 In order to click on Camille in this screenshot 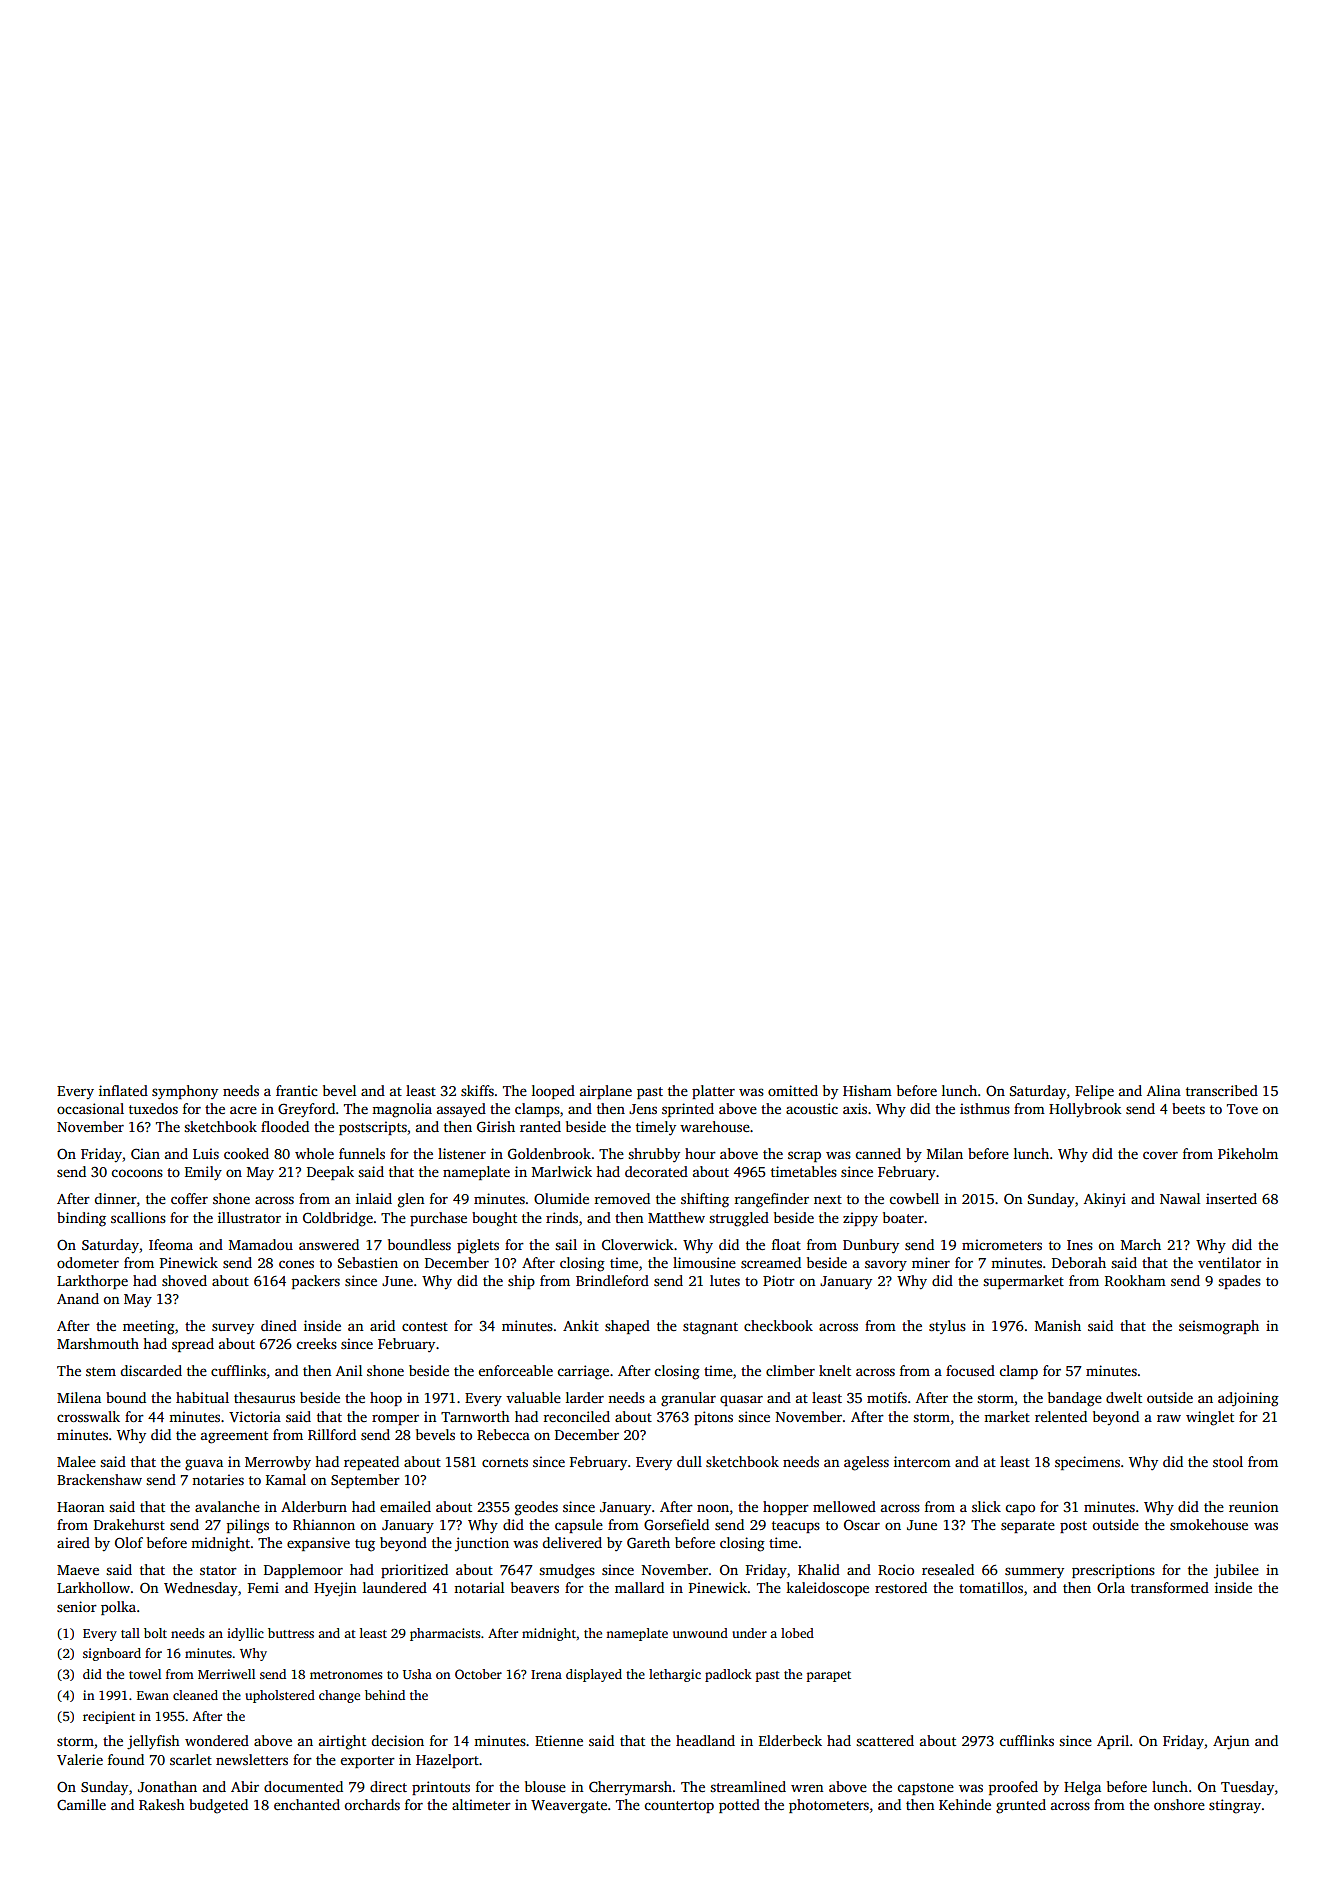, I will do `click(81, 1804)`.
